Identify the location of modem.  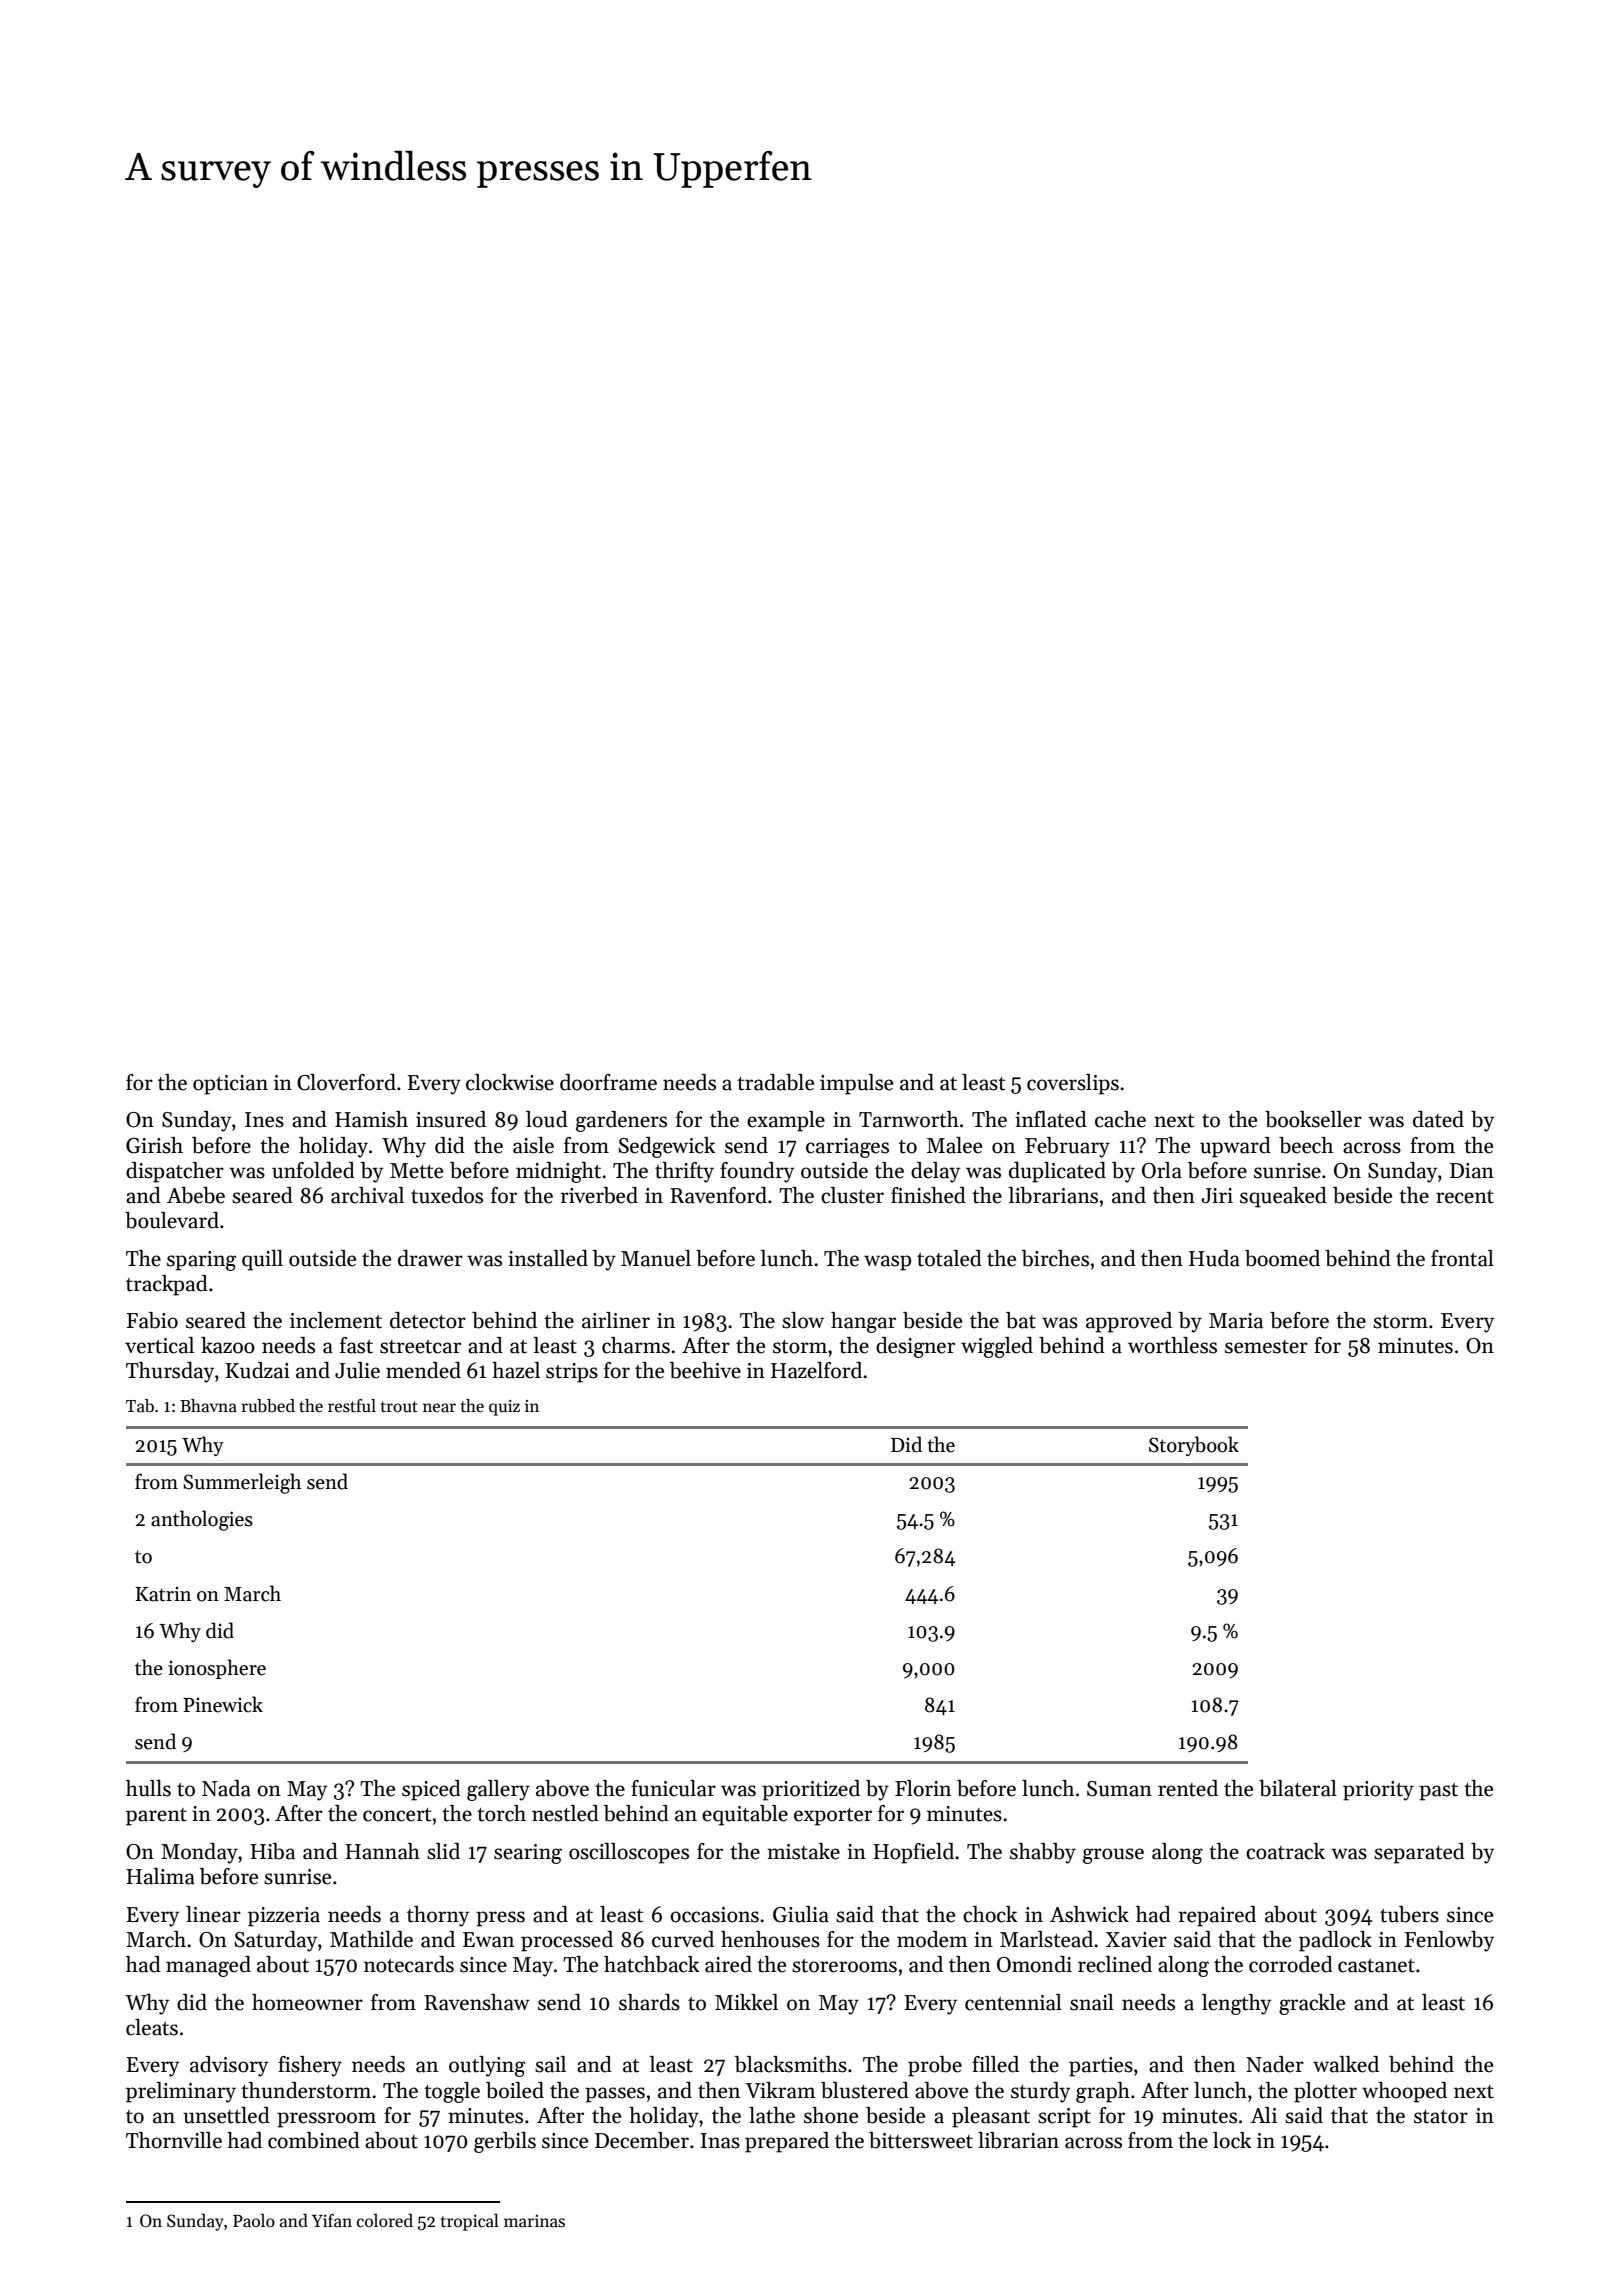
(932, 1939).
